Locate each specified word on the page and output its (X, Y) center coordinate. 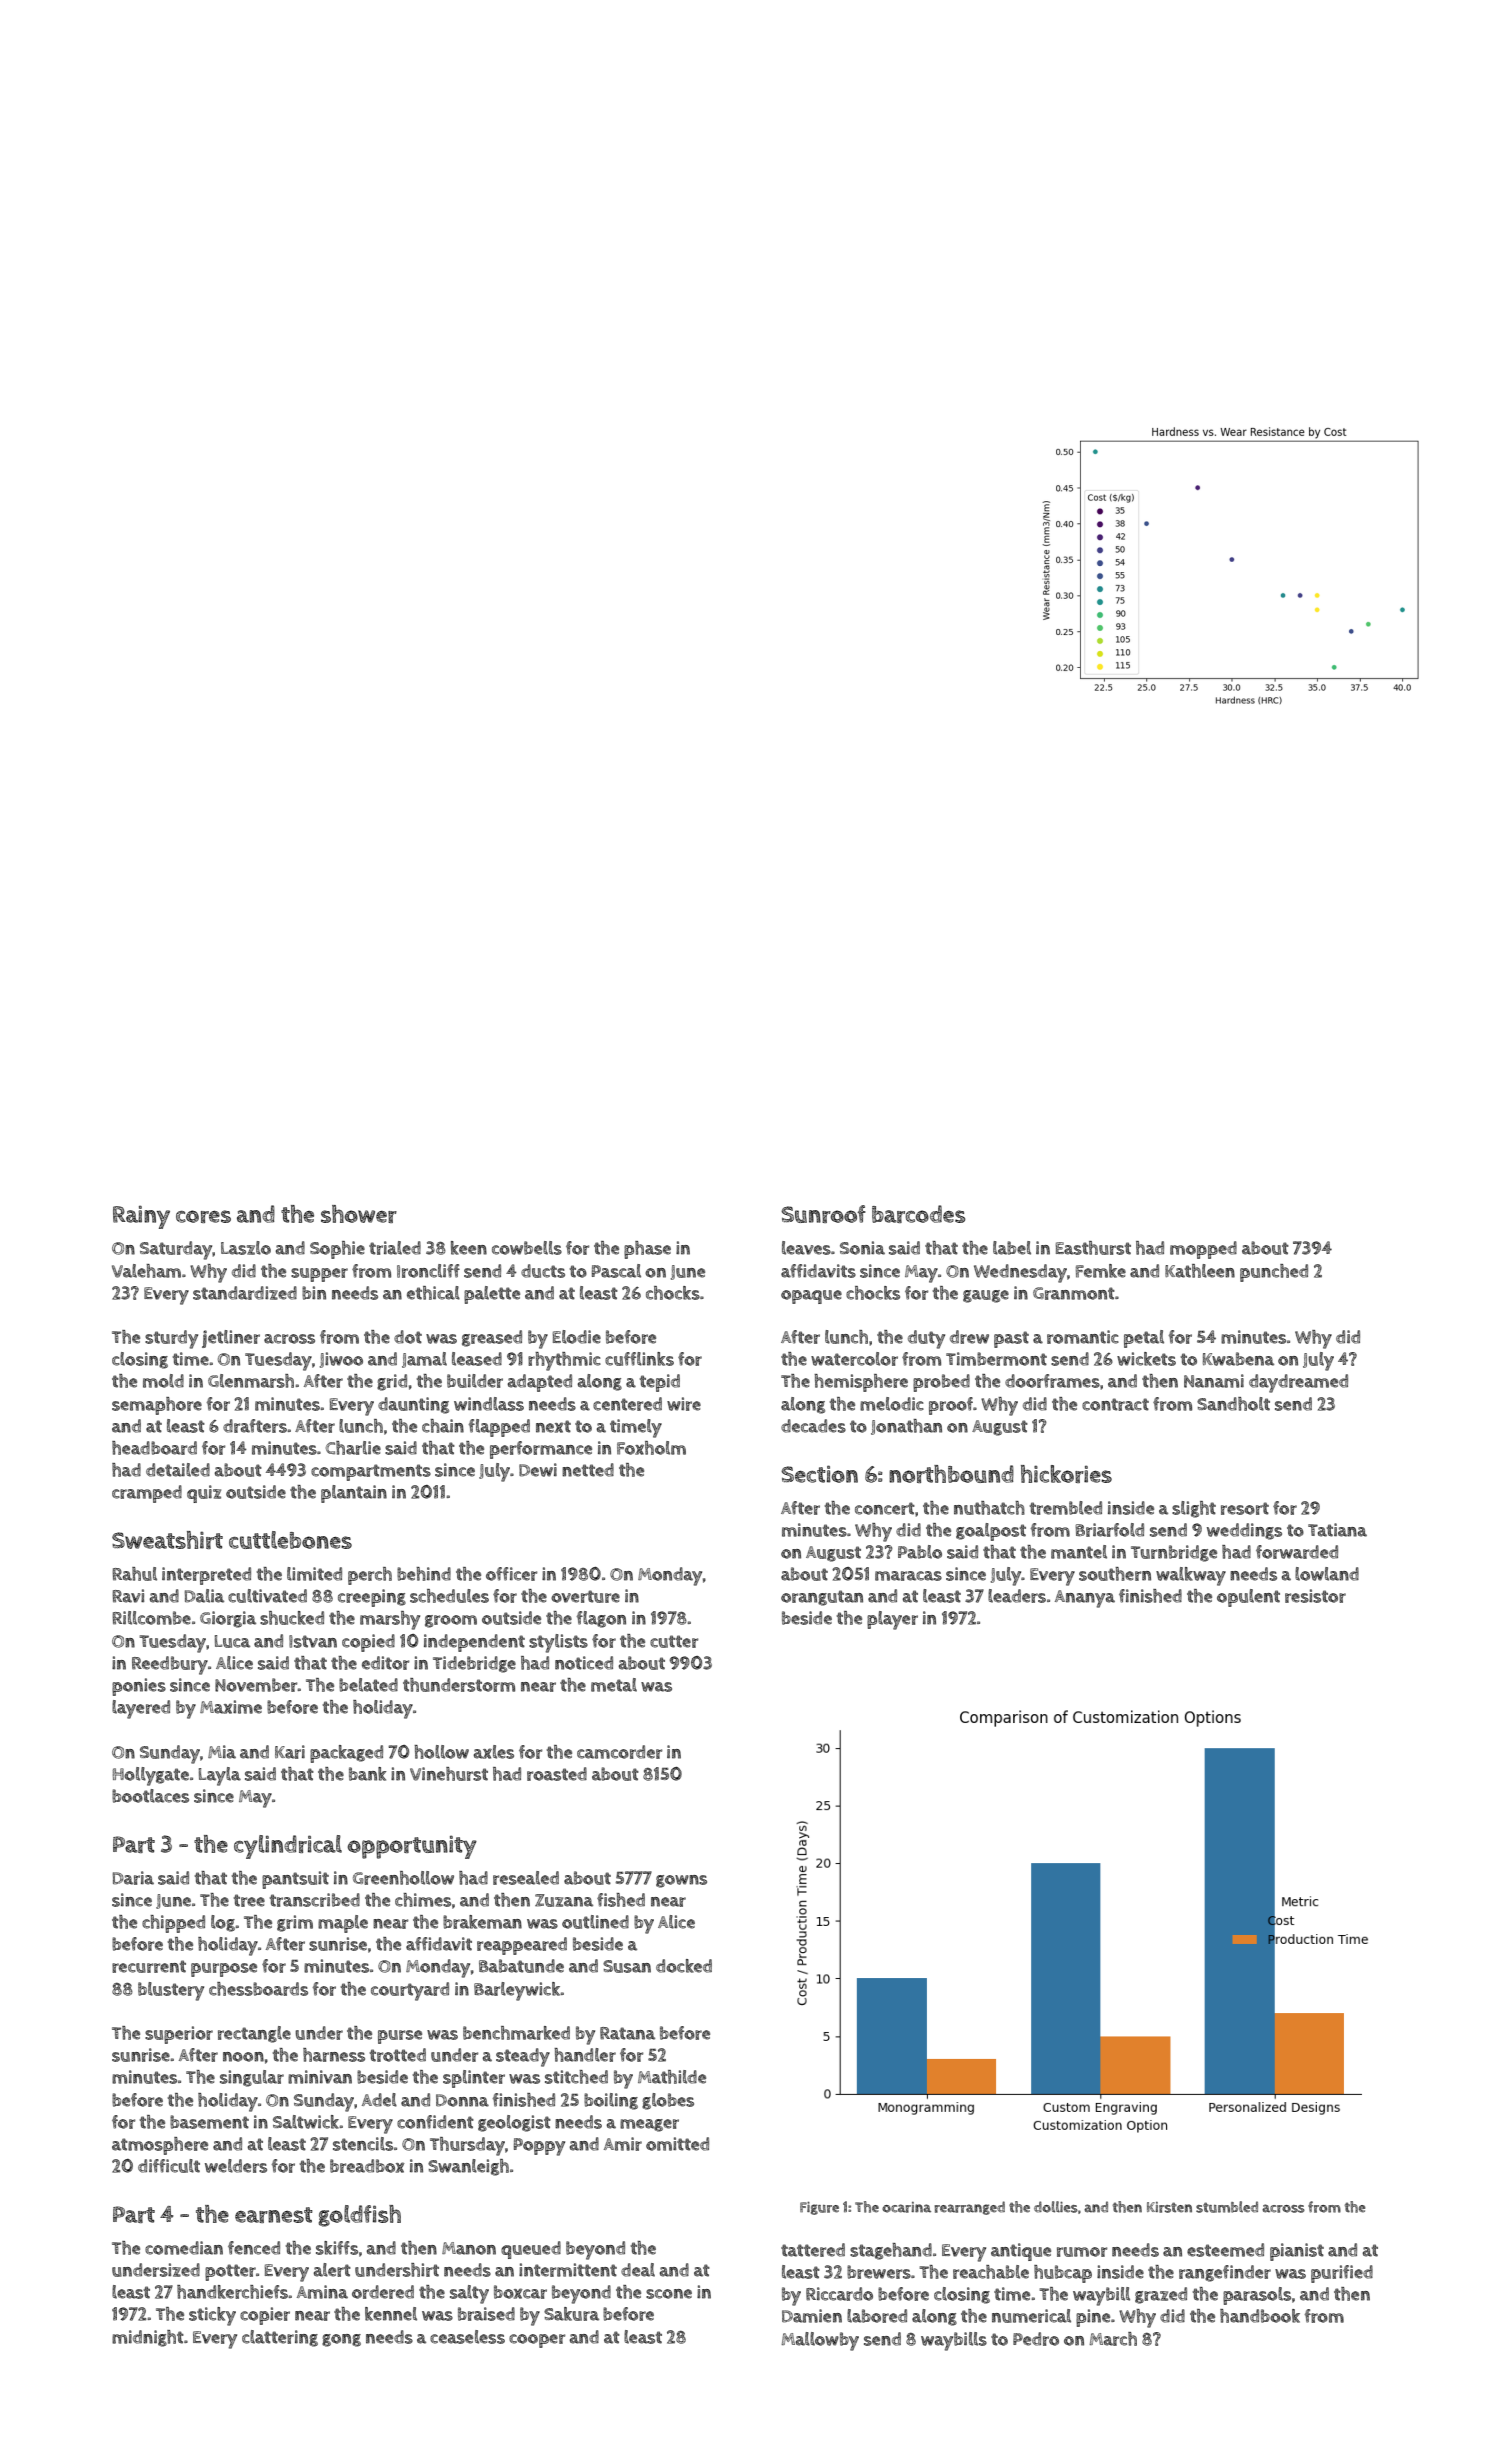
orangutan (822, 1598)
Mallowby (820, 2341)
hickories (1066, 1474)
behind (424, 1574)
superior (179, 2035)
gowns (681, 1881)
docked (684, 1966)
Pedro (1036, 2339)
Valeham (146, 1271)
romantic (1083, 1337)
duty (926, 1339)
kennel (391, 2314)
